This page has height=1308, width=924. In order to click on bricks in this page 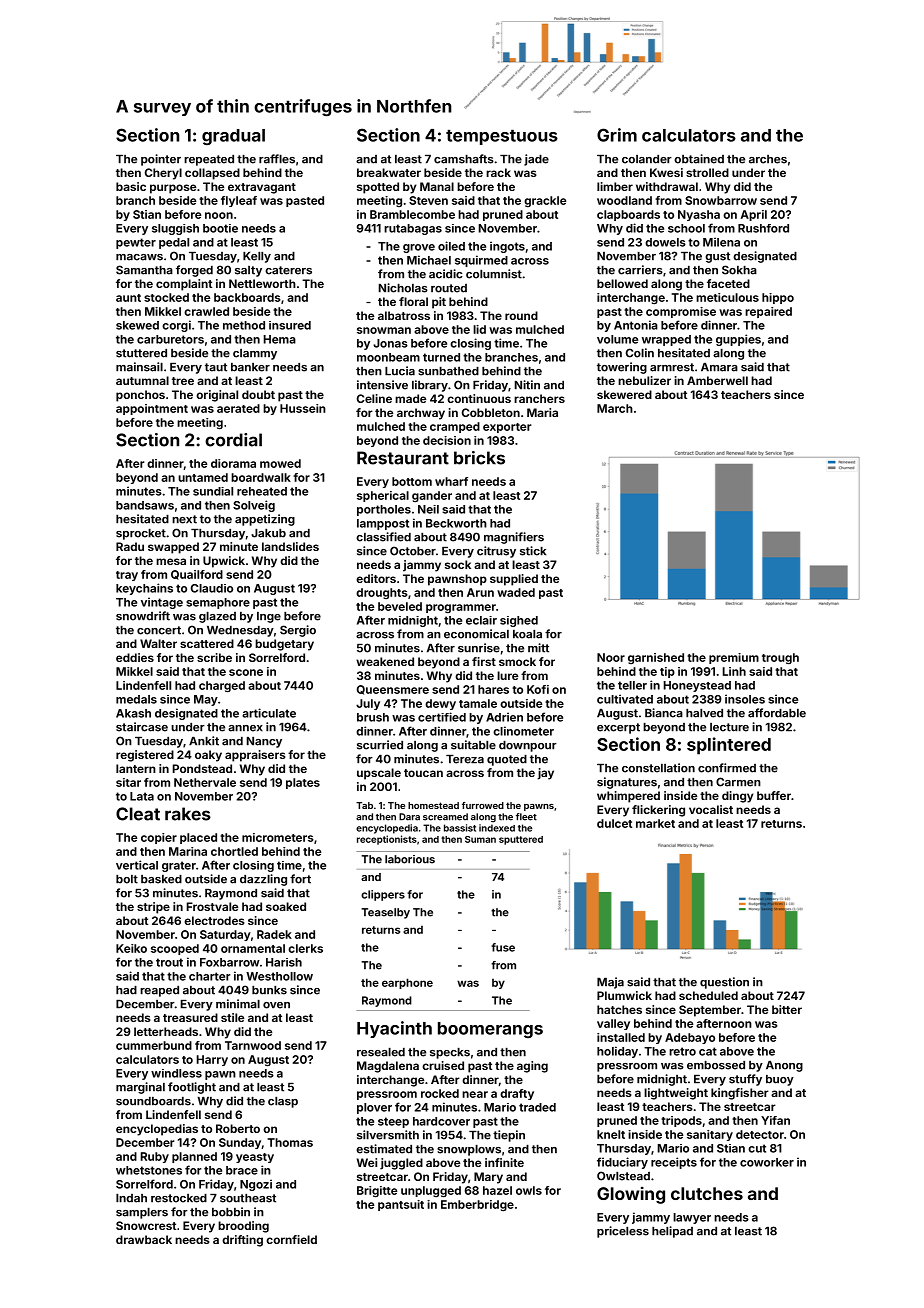, I will do `click(479, 458)`.
